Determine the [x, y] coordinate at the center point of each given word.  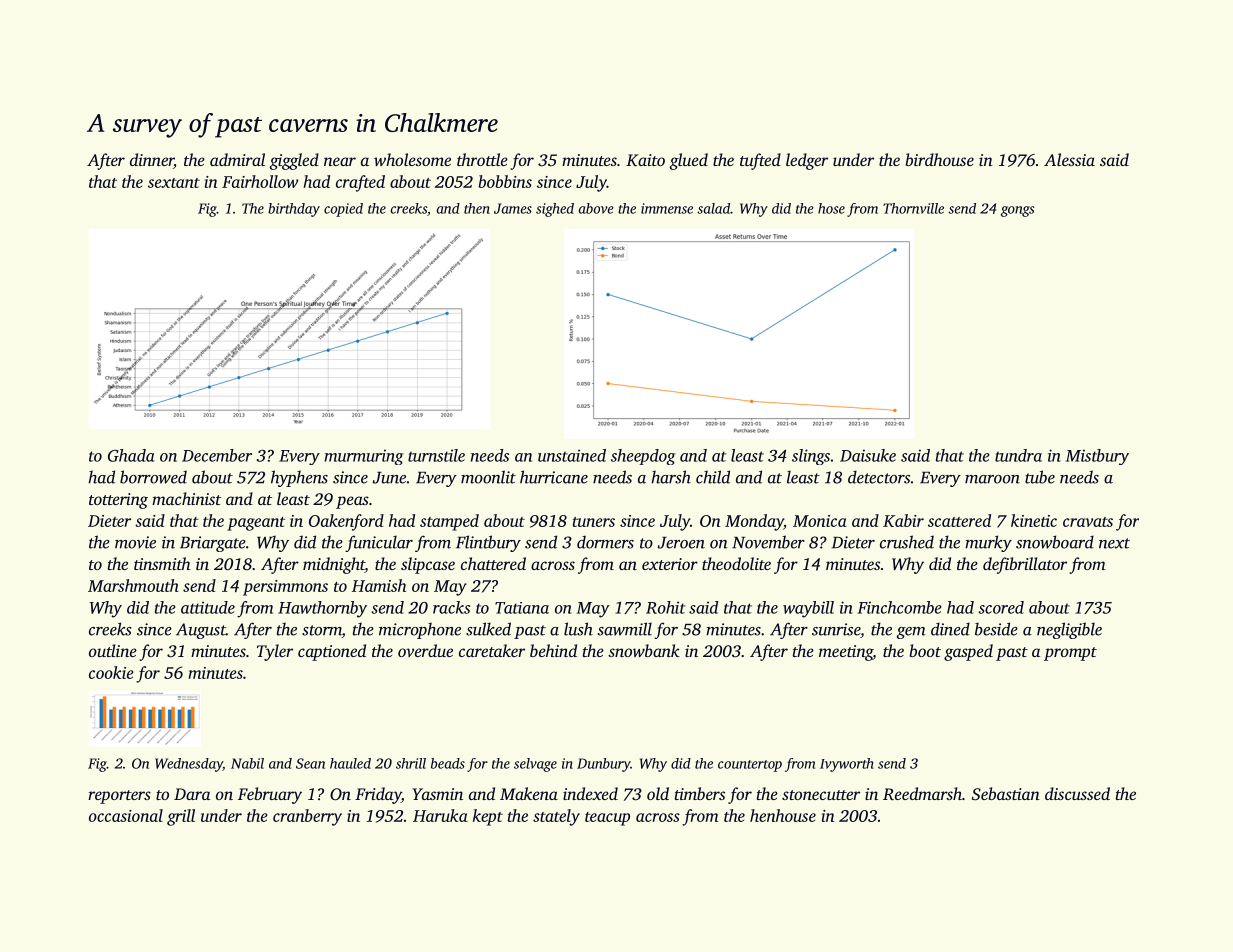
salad [713, 208]
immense [667, 208]
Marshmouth [133, 585]
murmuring [364, 457]
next [1114, 543]
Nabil [247, 763]
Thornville [913, 208]
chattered [493, 563]
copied [343, 210]
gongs [1017, 211]
